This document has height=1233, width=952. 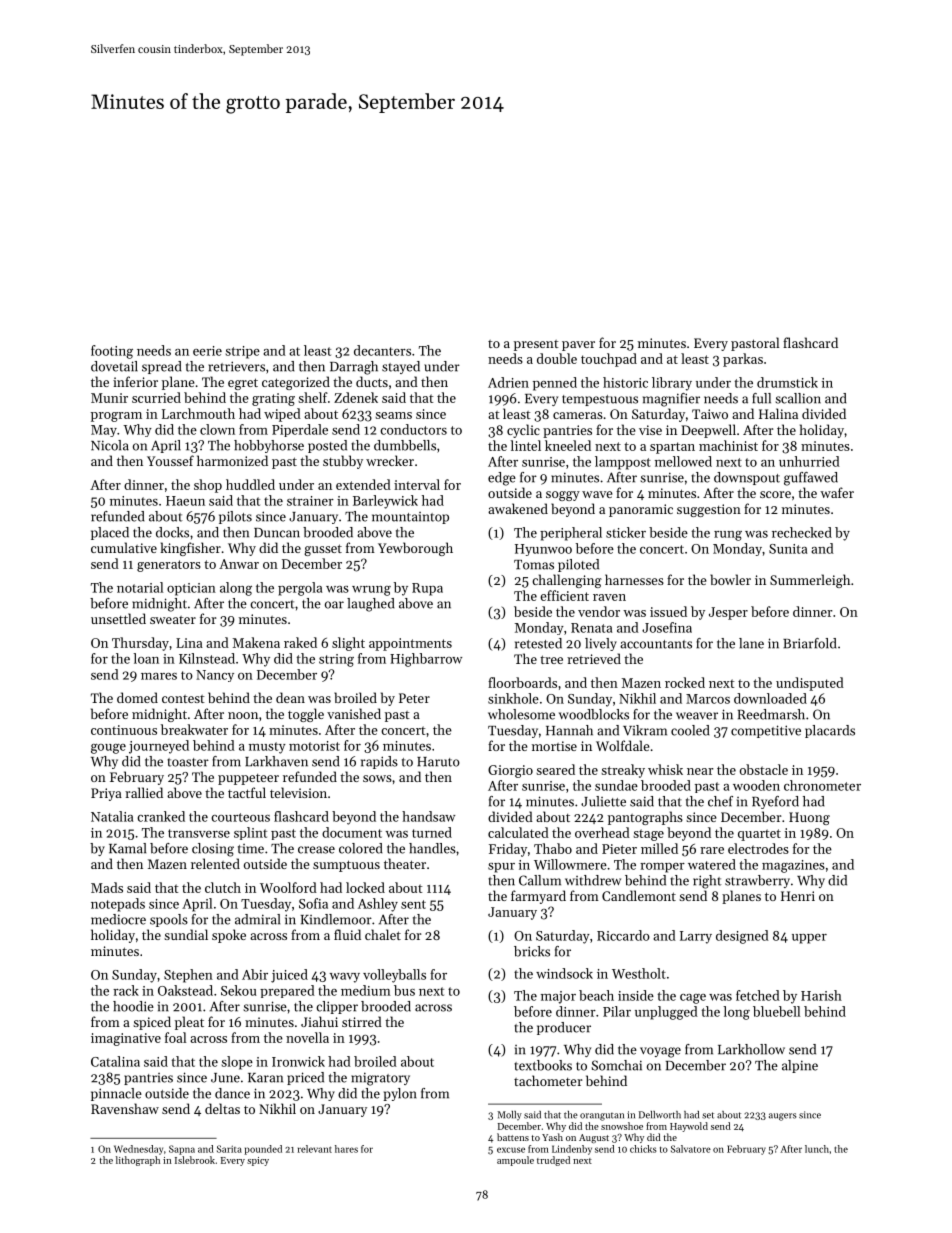 I want to click on alpine, so click(x=800, y=1066).
